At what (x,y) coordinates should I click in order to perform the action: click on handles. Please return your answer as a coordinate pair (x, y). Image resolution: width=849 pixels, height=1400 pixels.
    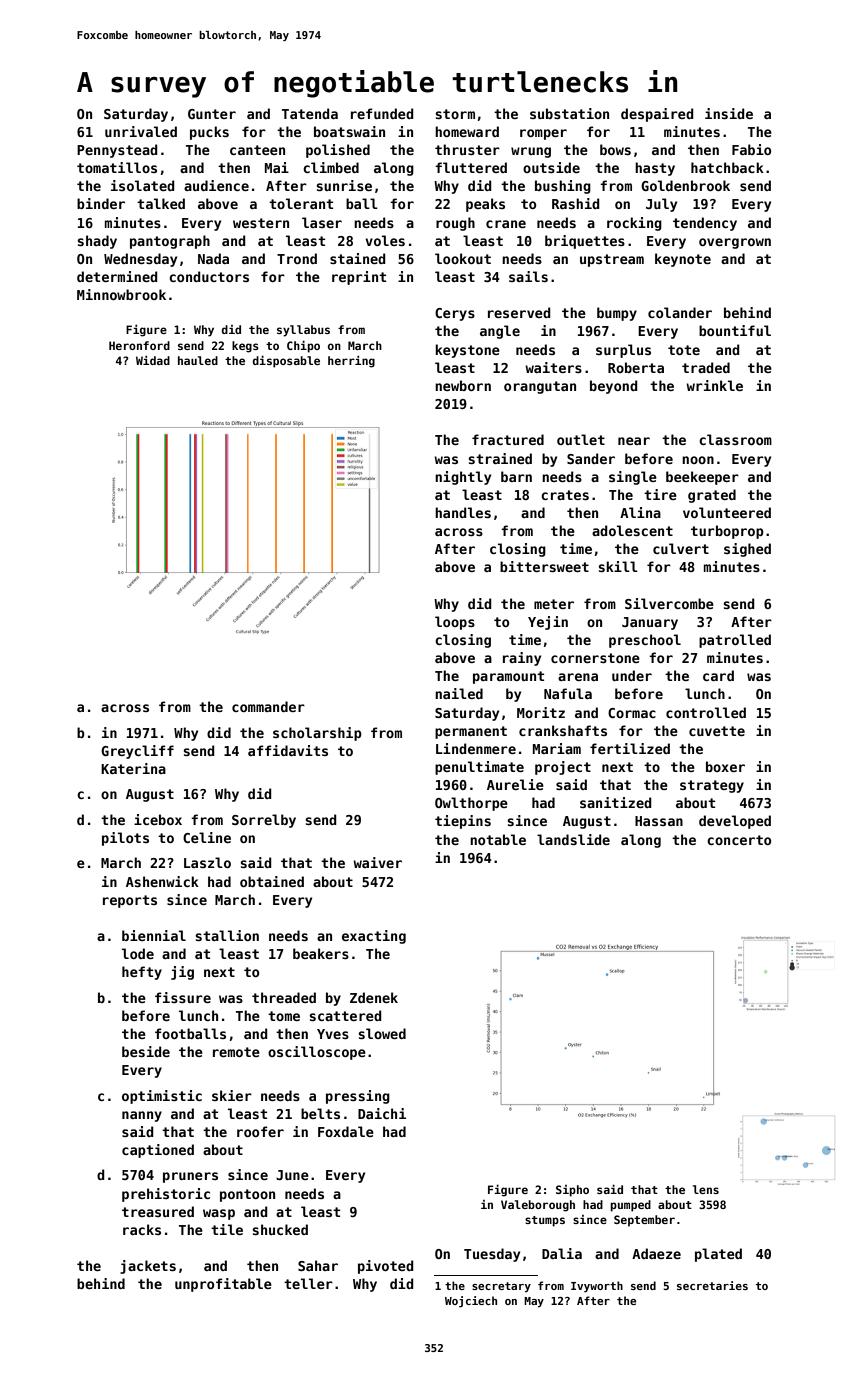
    Looking at the image, I should click on (463, 512).
